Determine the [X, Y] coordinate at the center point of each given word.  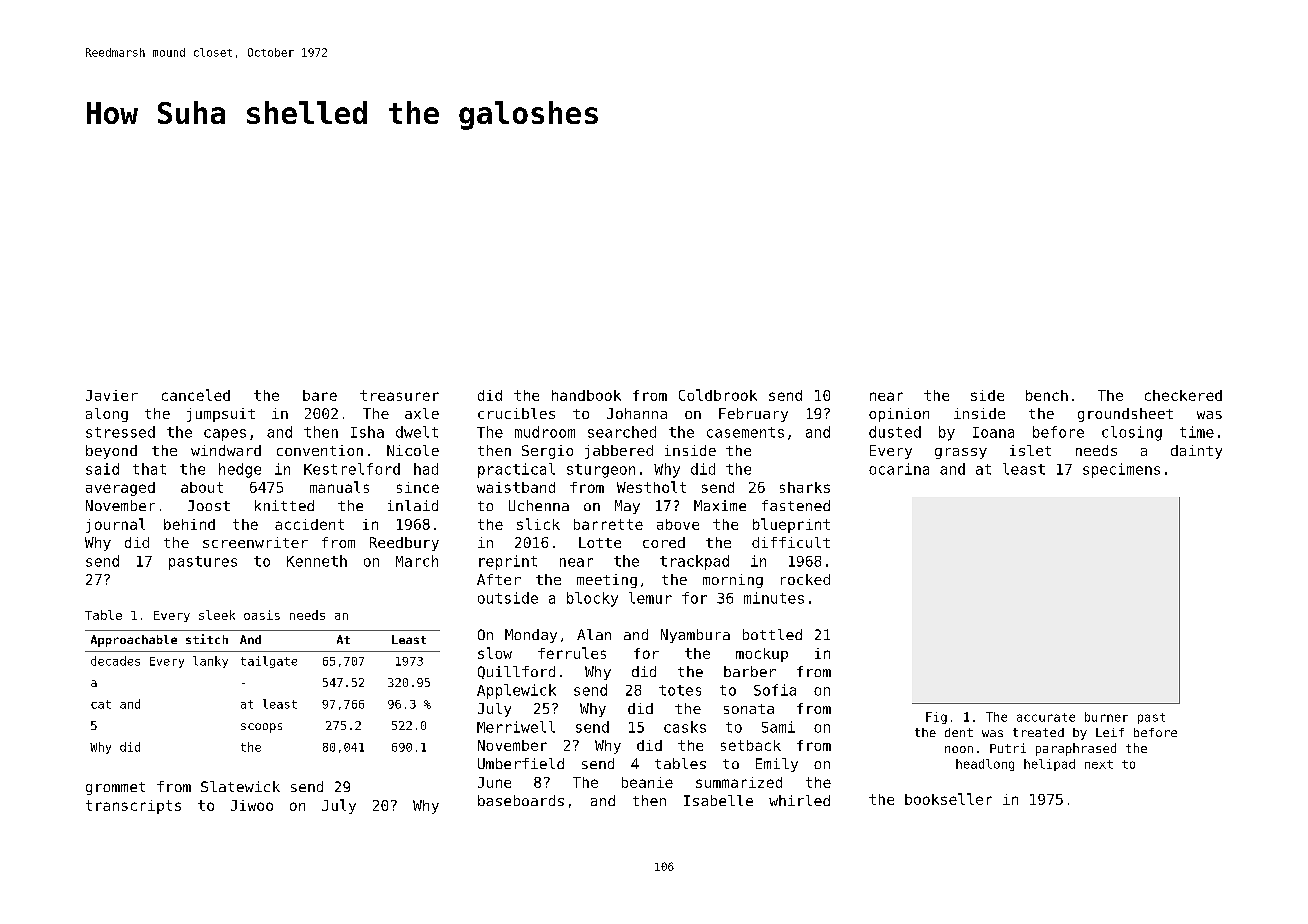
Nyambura [695, 636]
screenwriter [255, 542]
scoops [261, 728]
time [1197, 432]
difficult [791, 542]
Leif [1110, 732]
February [753, 415]
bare [320, 395]
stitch [207, 639]
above [678, 524]
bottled [772, 634]
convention [320, 450]
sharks [805, 487]
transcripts [133, 807]
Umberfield [521, 763]
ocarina [899, 469]
